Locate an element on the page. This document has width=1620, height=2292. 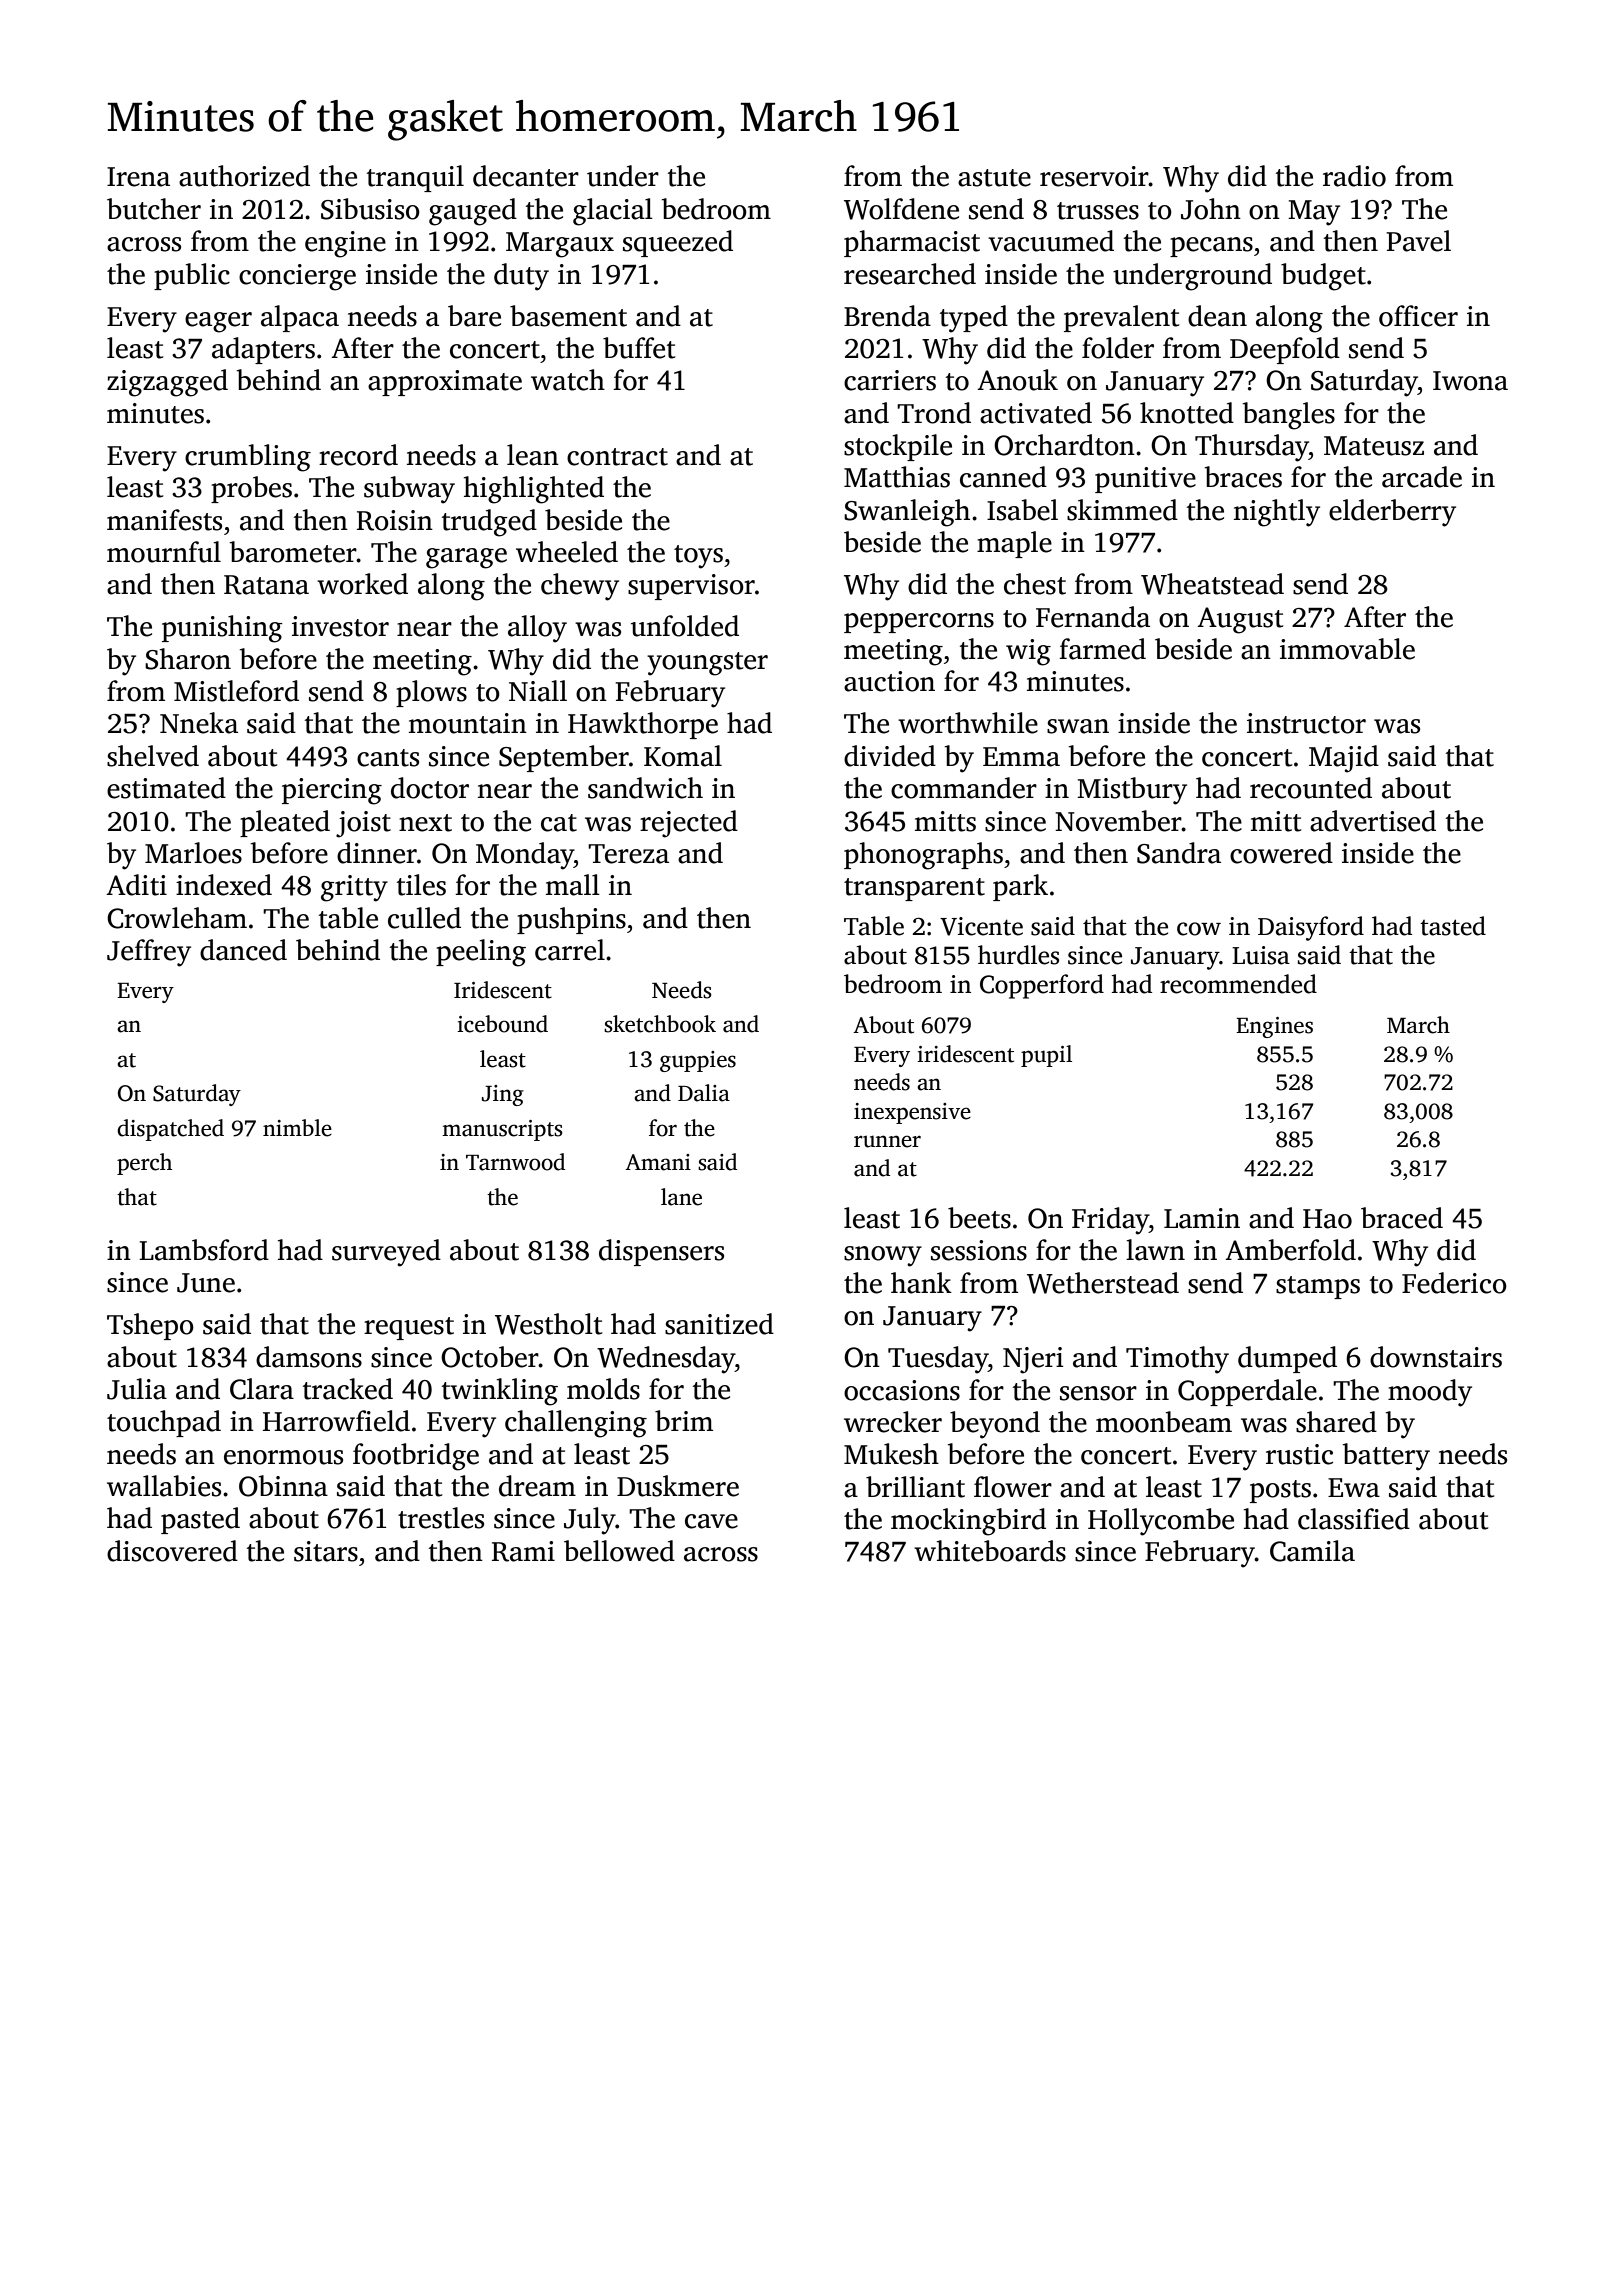
radio is located at coordinates (1354, 176).
